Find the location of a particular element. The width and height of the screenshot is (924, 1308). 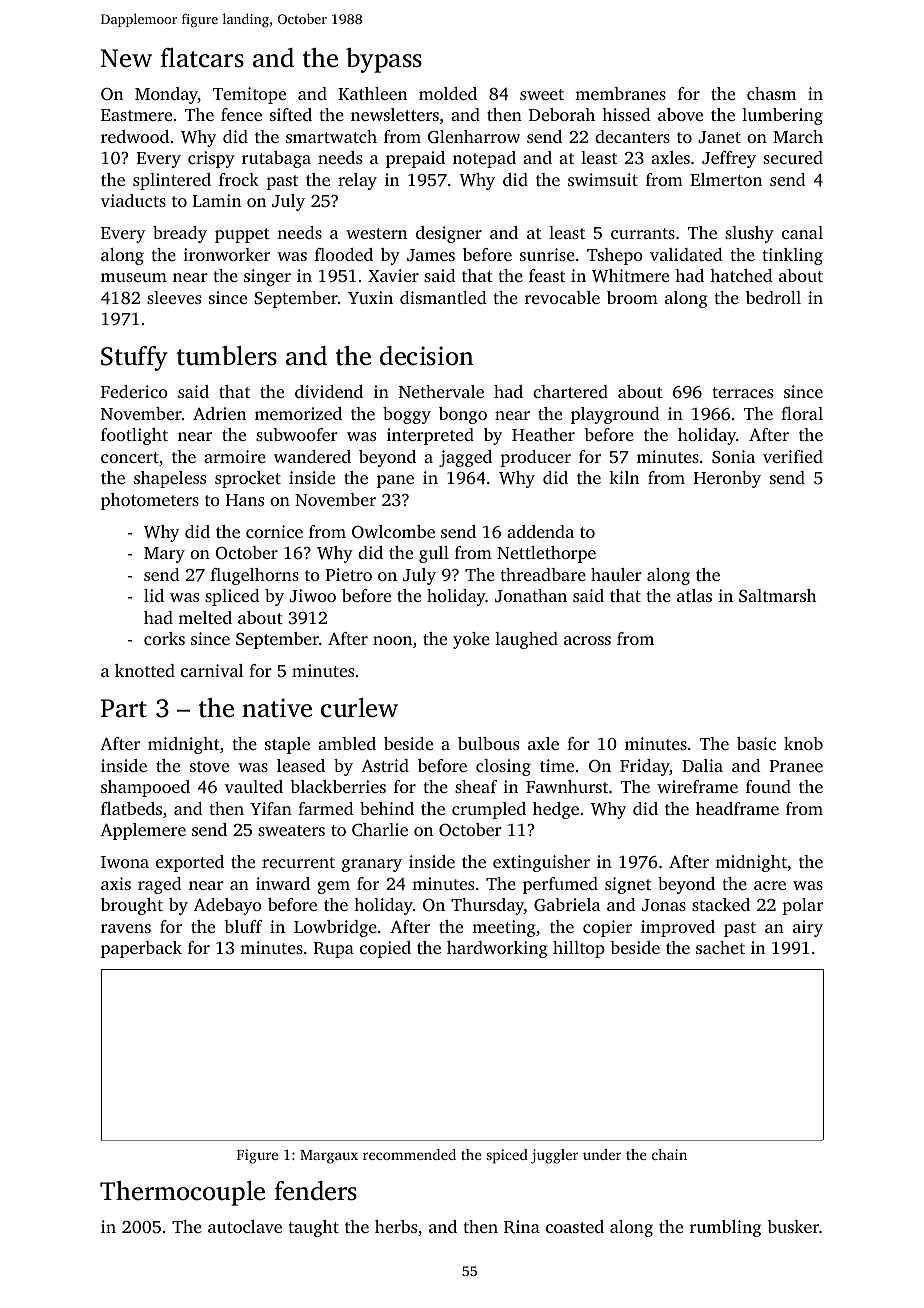

Saltmarsh is located at coordinates (777, 596).
